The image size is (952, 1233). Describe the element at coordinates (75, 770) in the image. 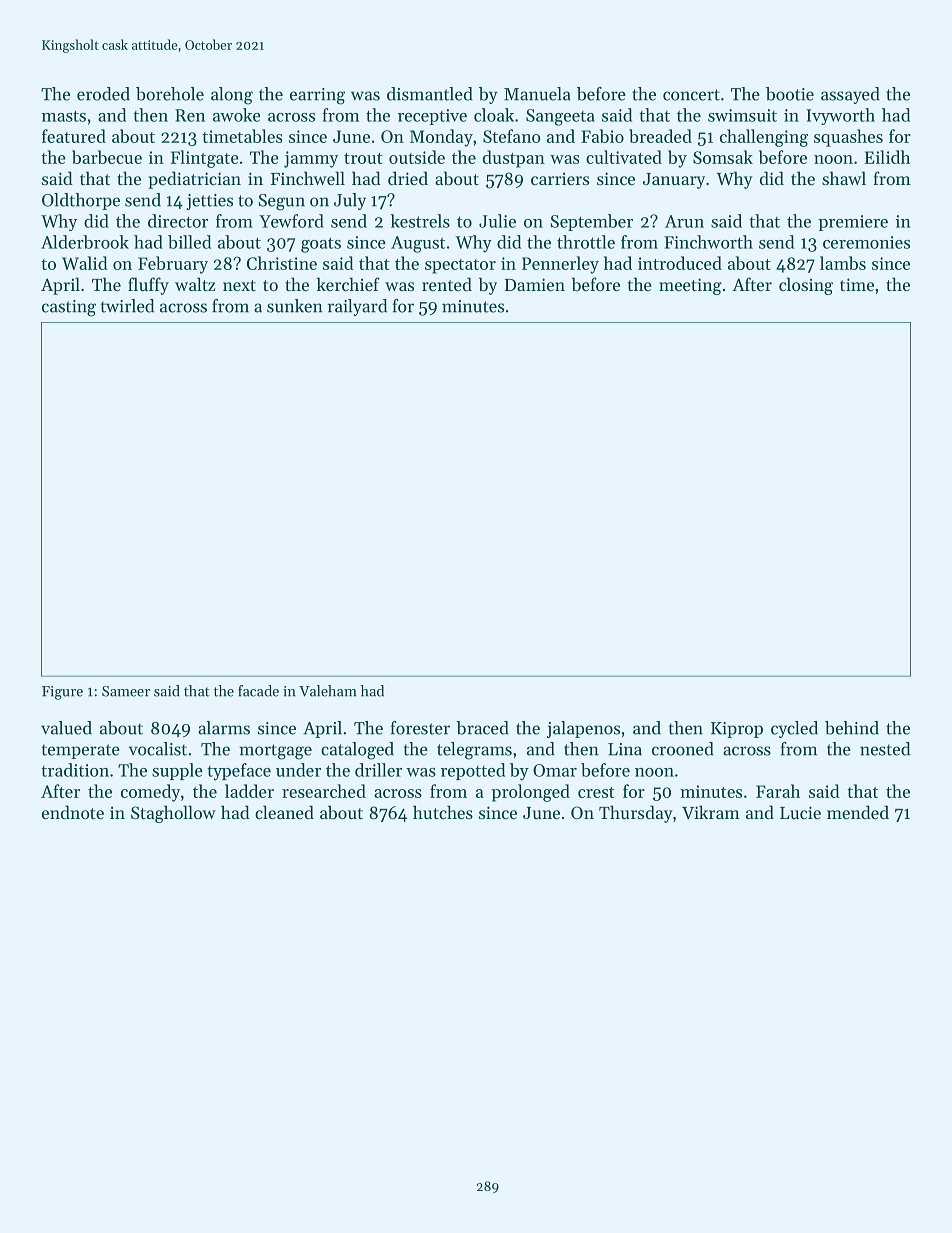

I see `tradition` at that location.
